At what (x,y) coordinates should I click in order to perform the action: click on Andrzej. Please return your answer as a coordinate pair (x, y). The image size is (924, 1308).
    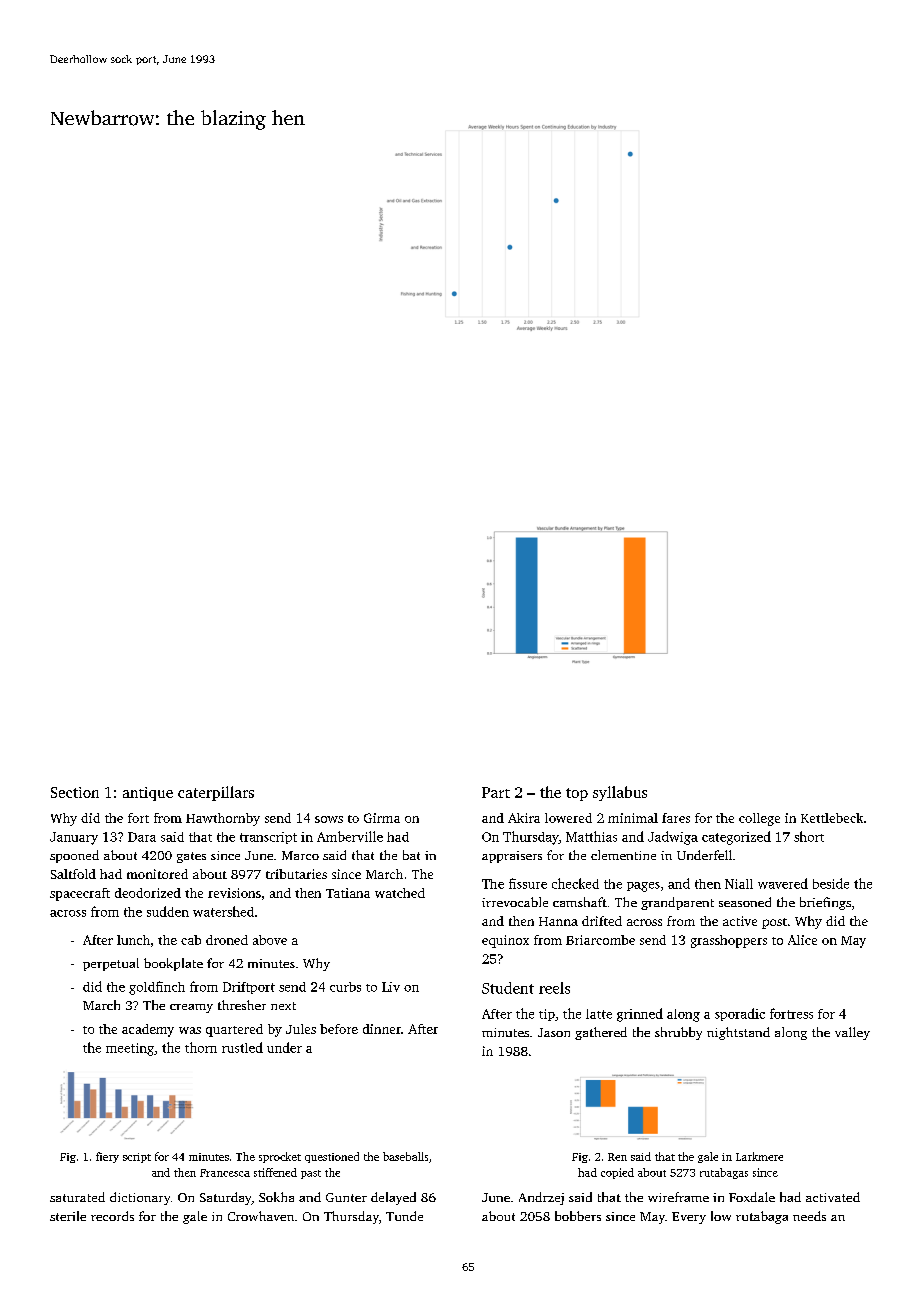
    Looking at the image, I should click on (541, 1198).
